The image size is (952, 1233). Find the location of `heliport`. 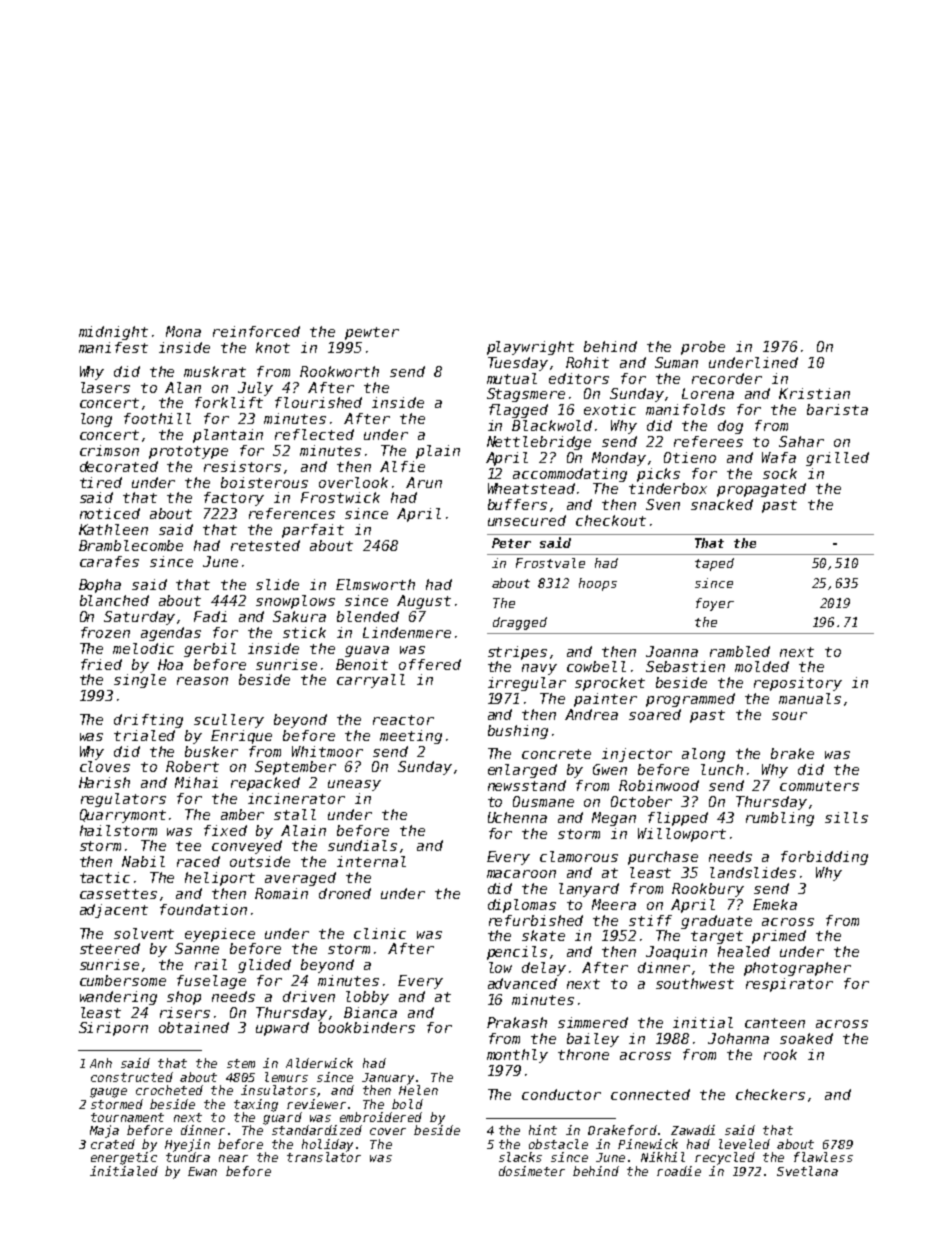

heliport is located at coordinates (220, 879).
